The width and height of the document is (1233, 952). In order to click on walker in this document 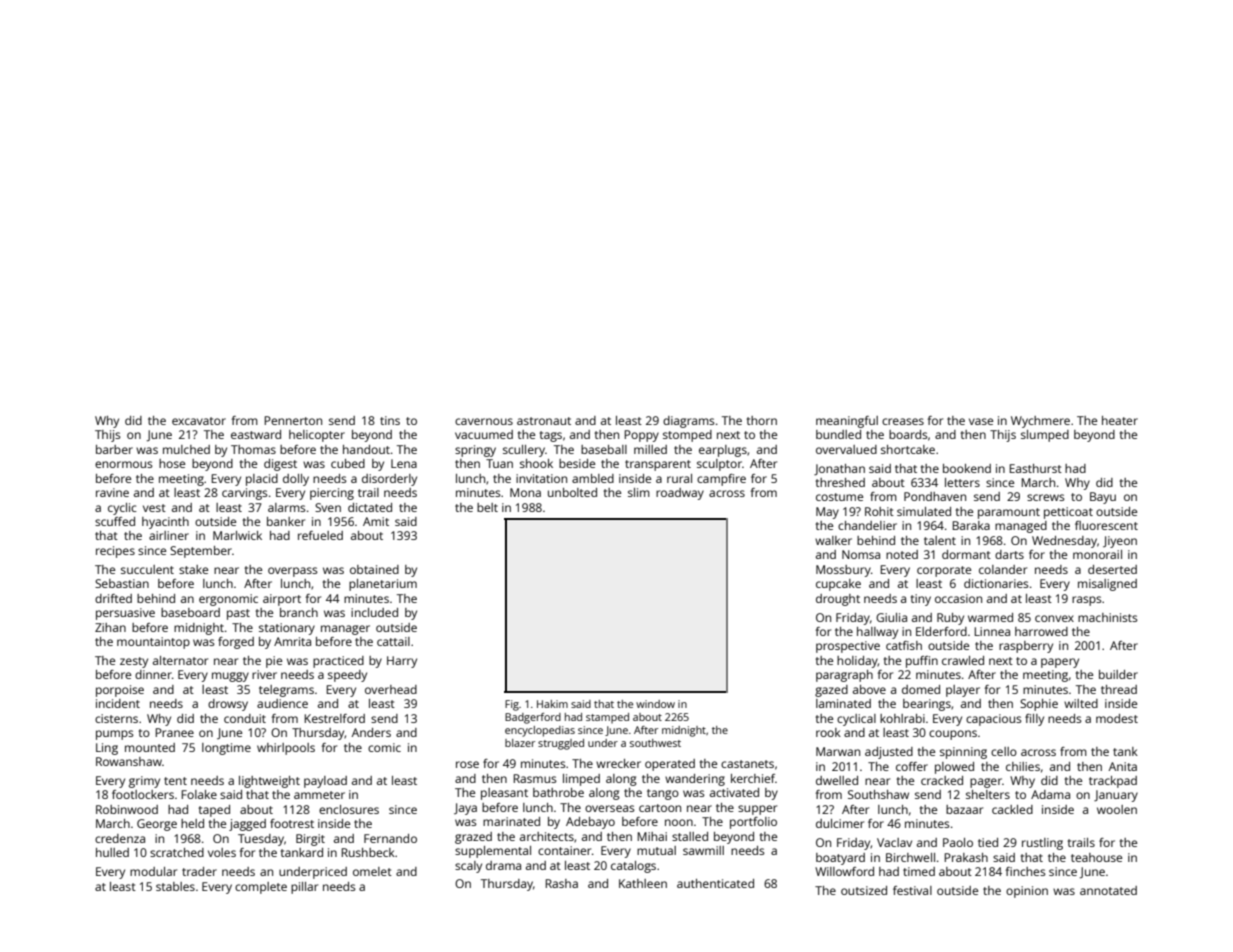, I will do `click(833, 540)`.
